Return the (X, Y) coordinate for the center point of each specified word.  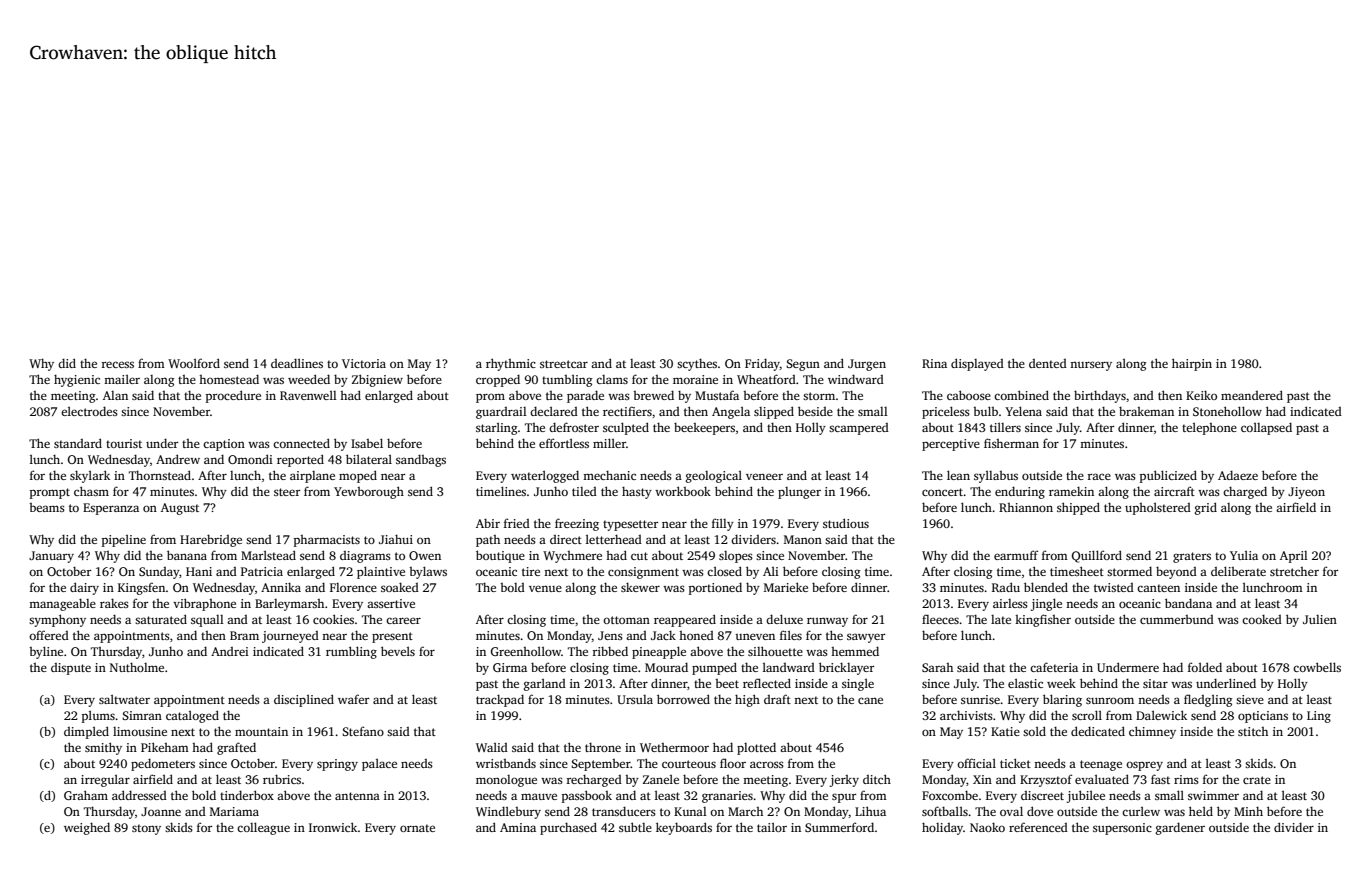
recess (118, 364)
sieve (1250, 699)
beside (815, 411)
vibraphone (204, 604)
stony (146, 829)
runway (827, 622)
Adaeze (1238, 475)
